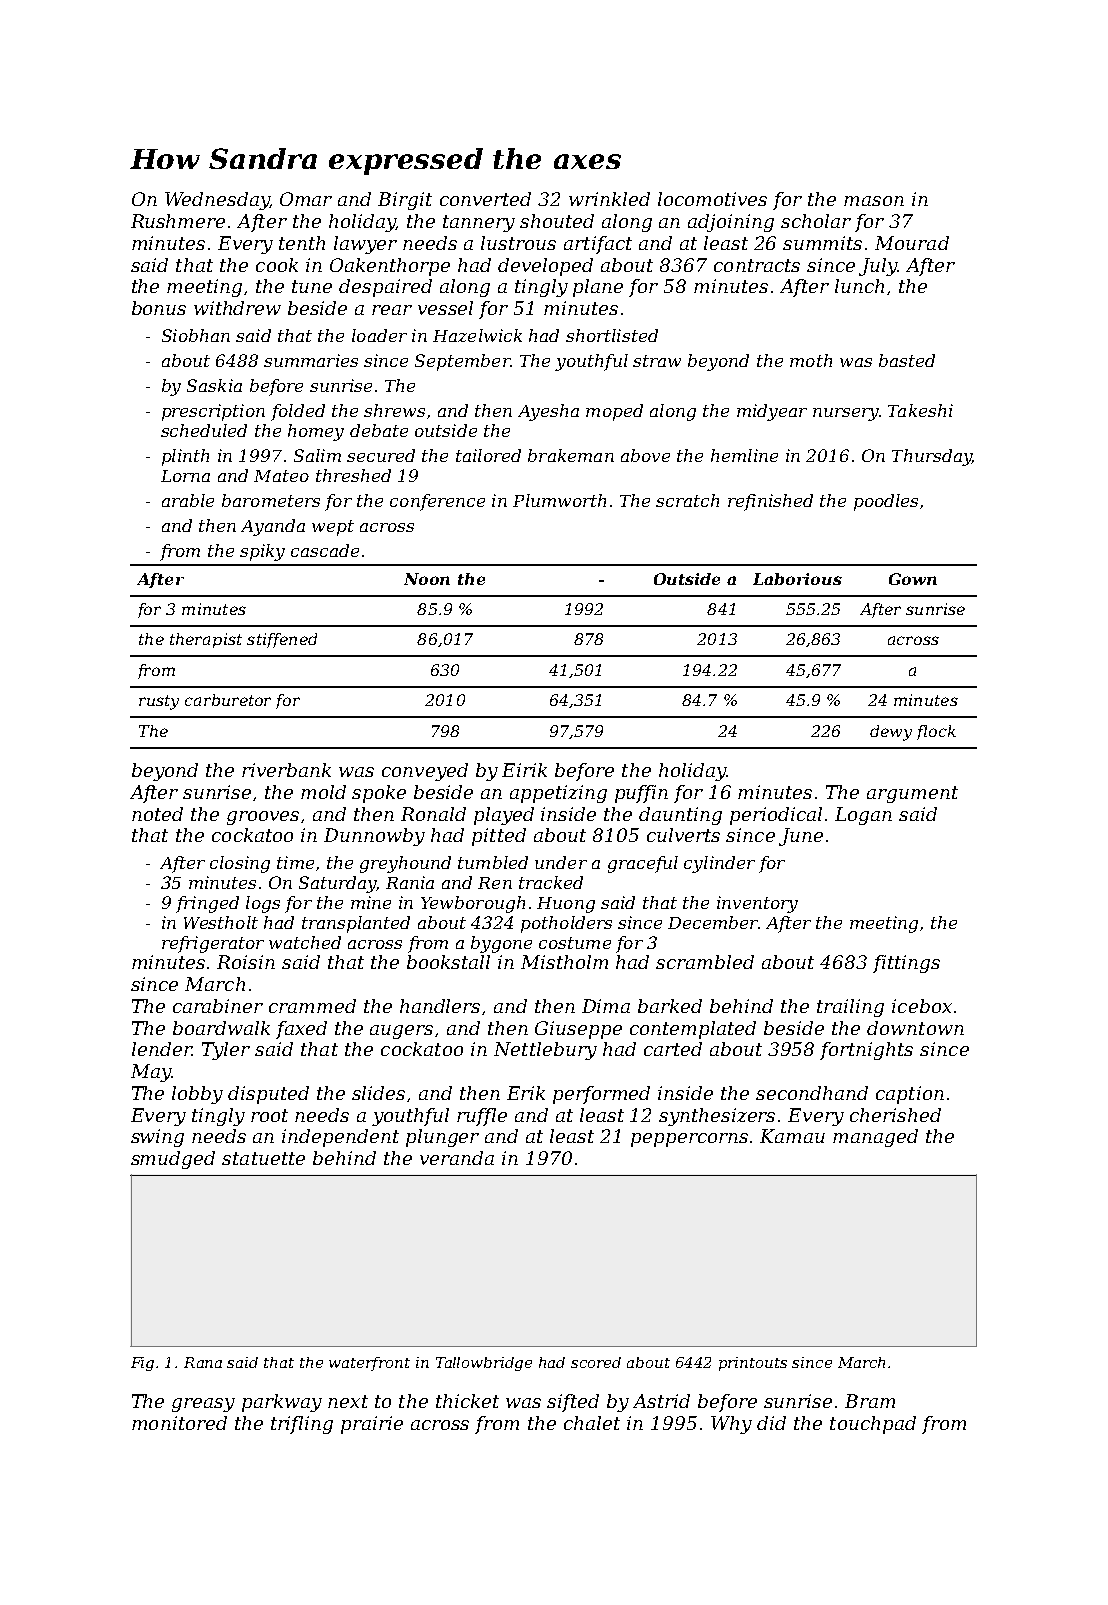 This screenshot has height=1605, width=1108. Describe the element at coordinates (405, 201) in the screenshot. I see `Birgit` at that location.
